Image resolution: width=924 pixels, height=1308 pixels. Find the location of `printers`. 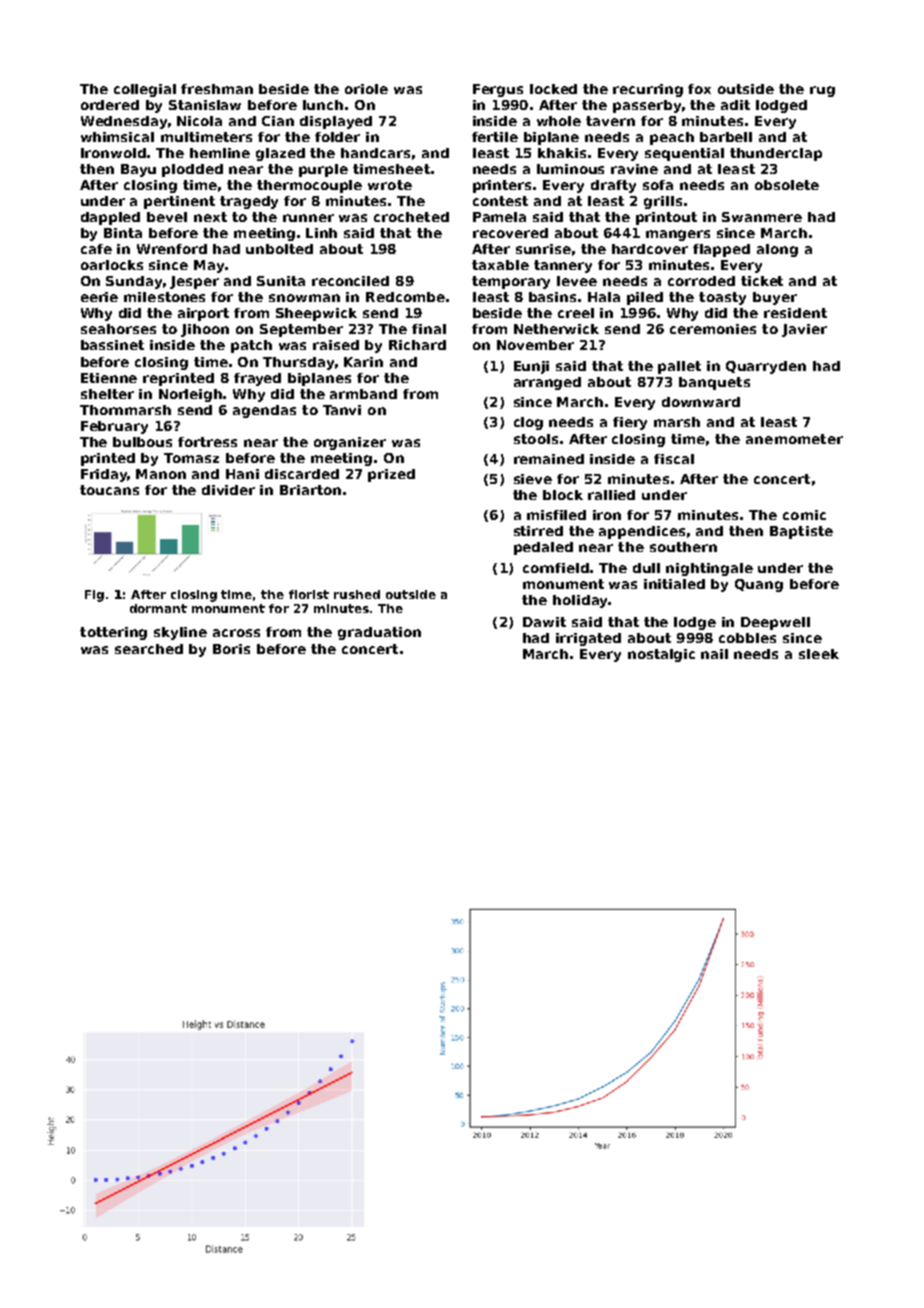

printers is located at coordinates (503, 186).
